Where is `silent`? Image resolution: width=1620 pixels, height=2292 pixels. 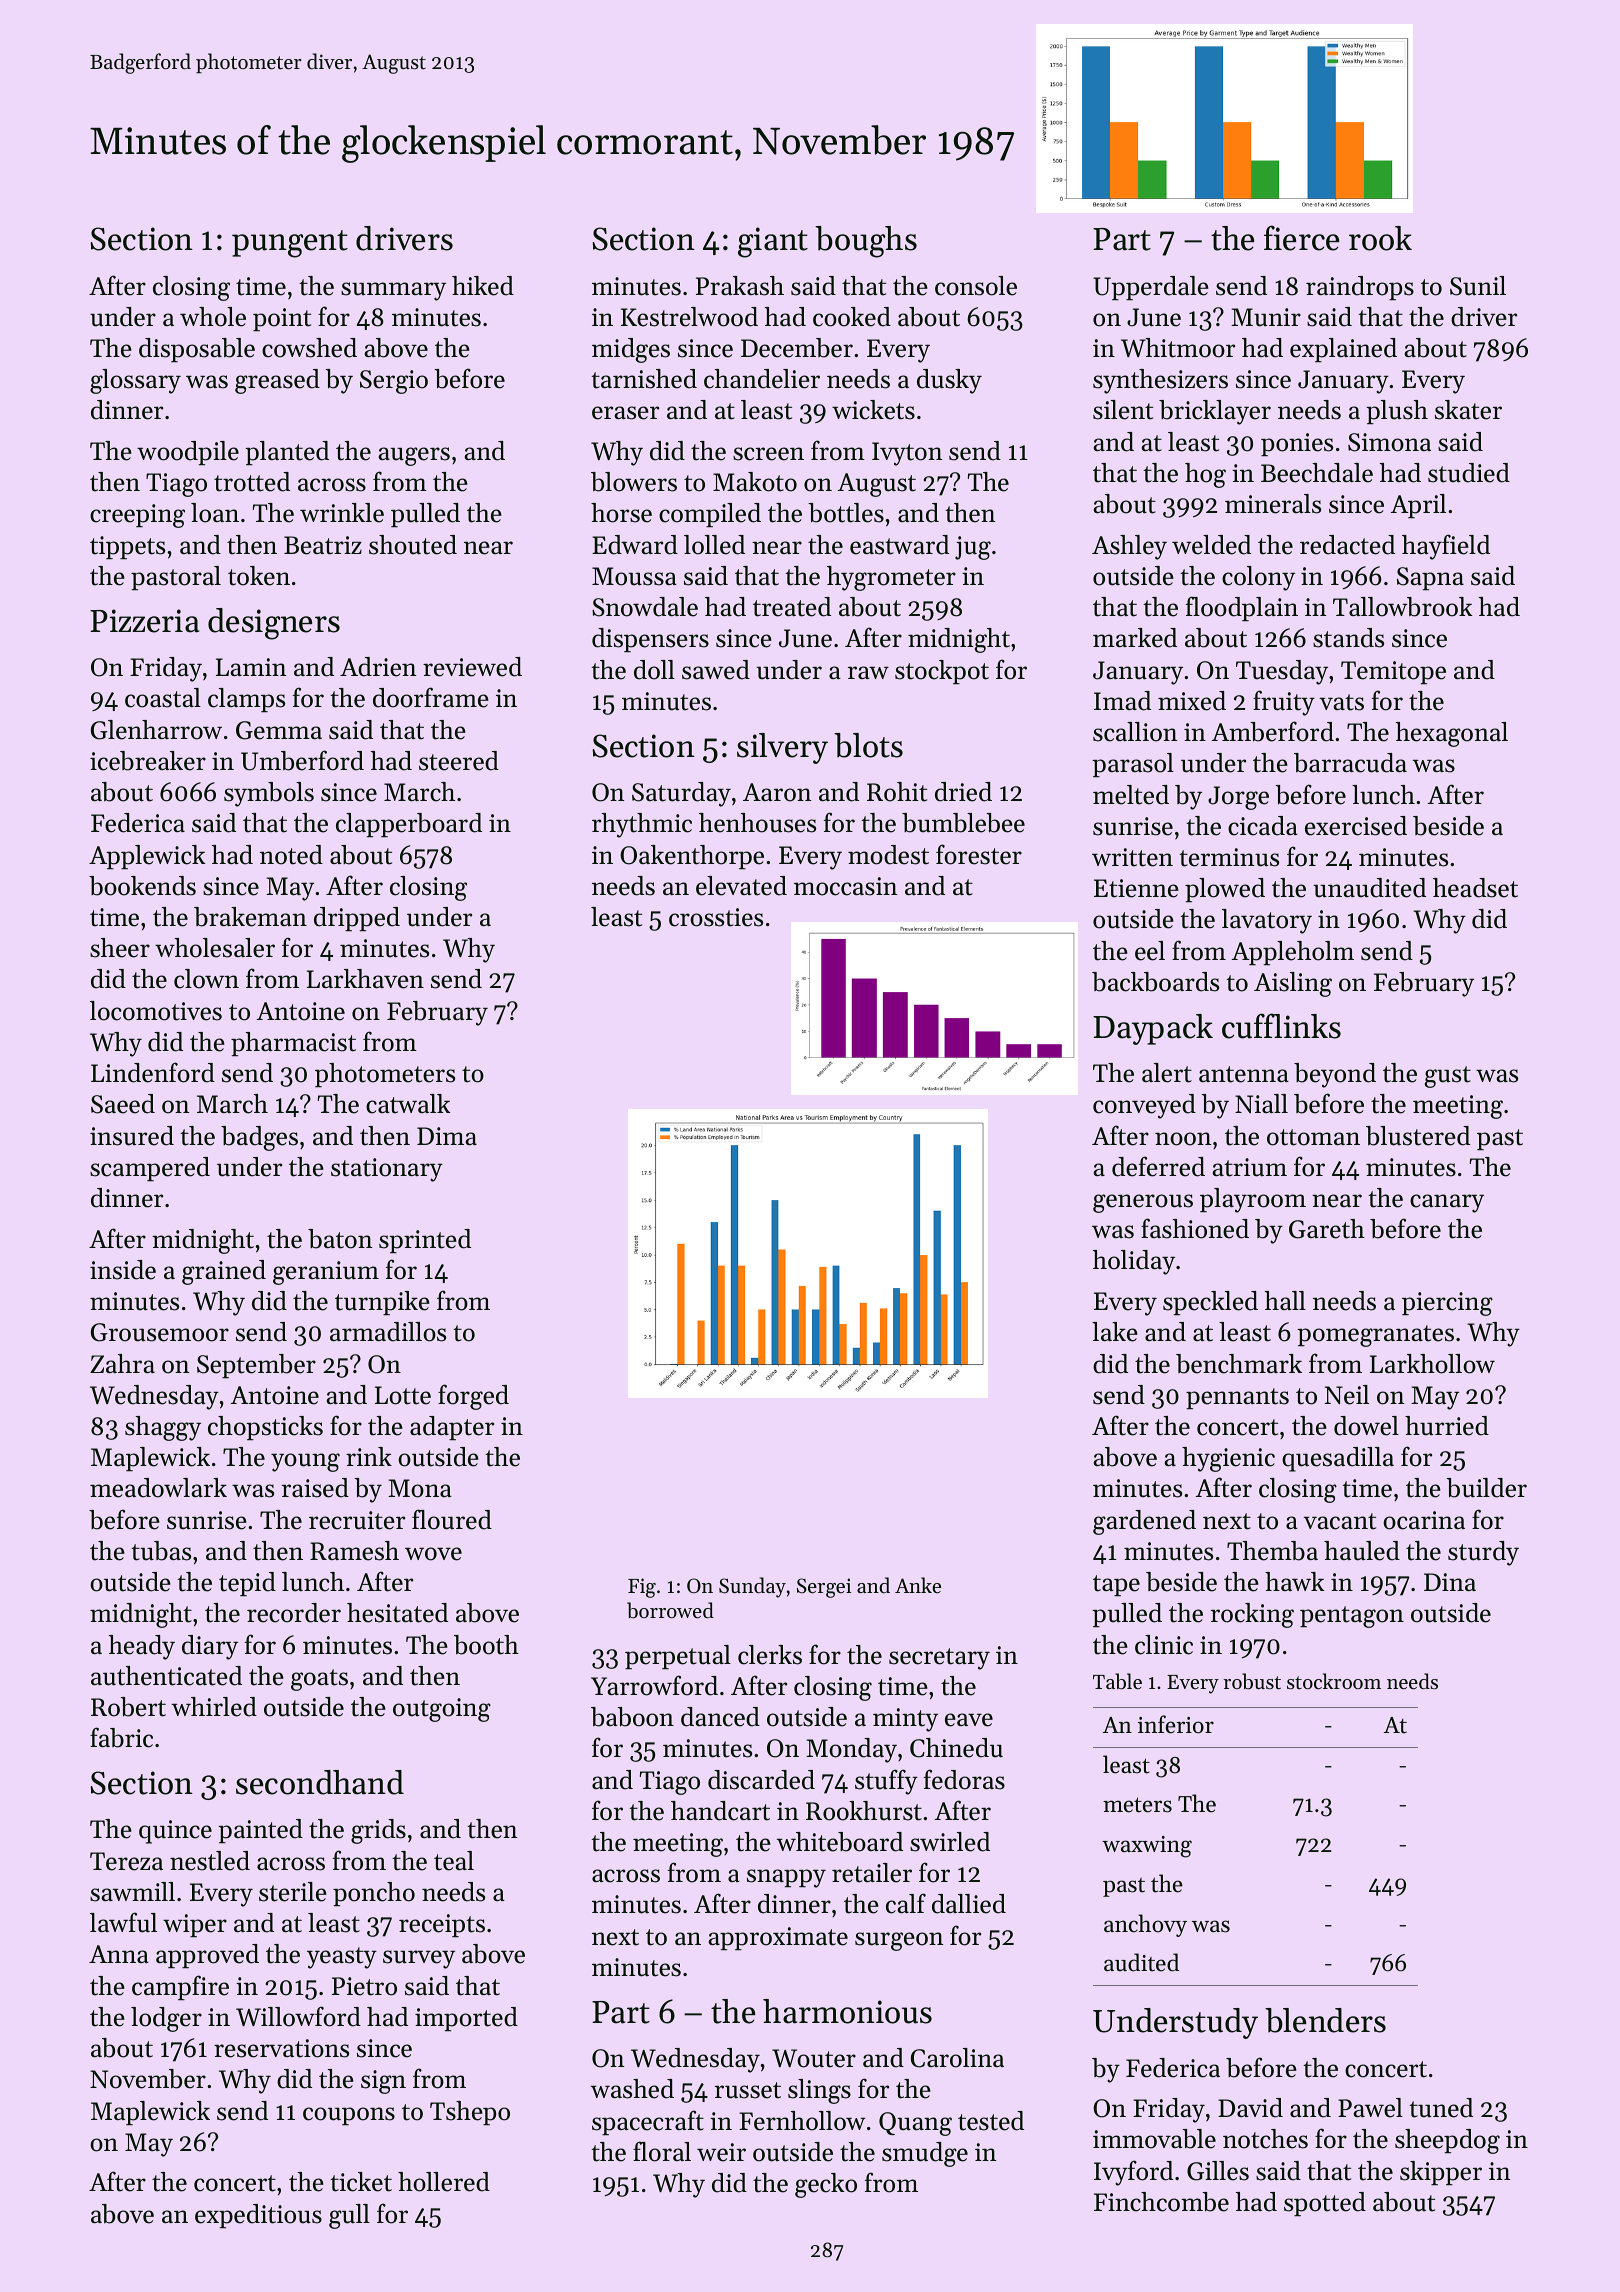 silent is located at coordinates (1123, 410).
